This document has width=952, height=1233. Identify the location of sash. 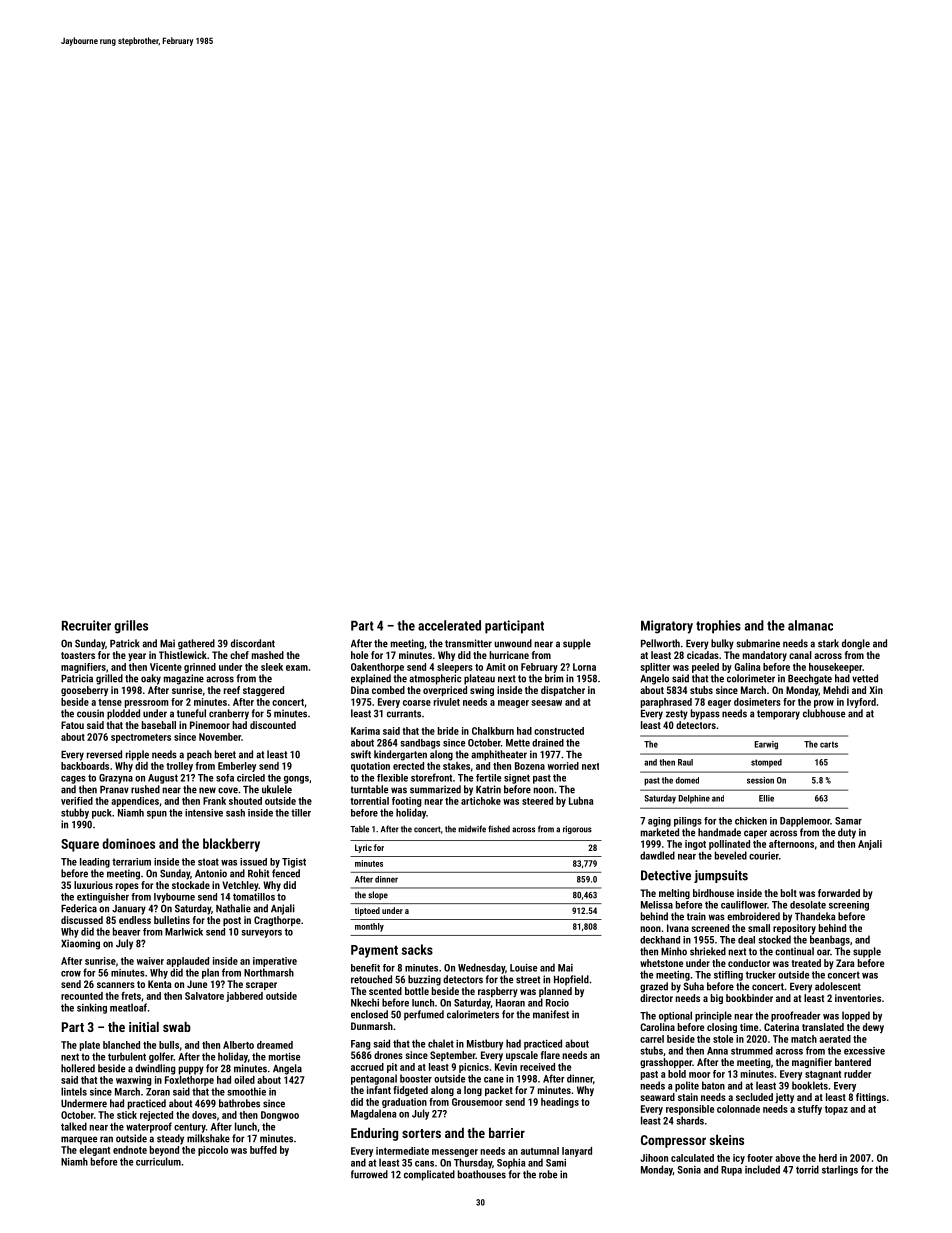
(235, 813).
